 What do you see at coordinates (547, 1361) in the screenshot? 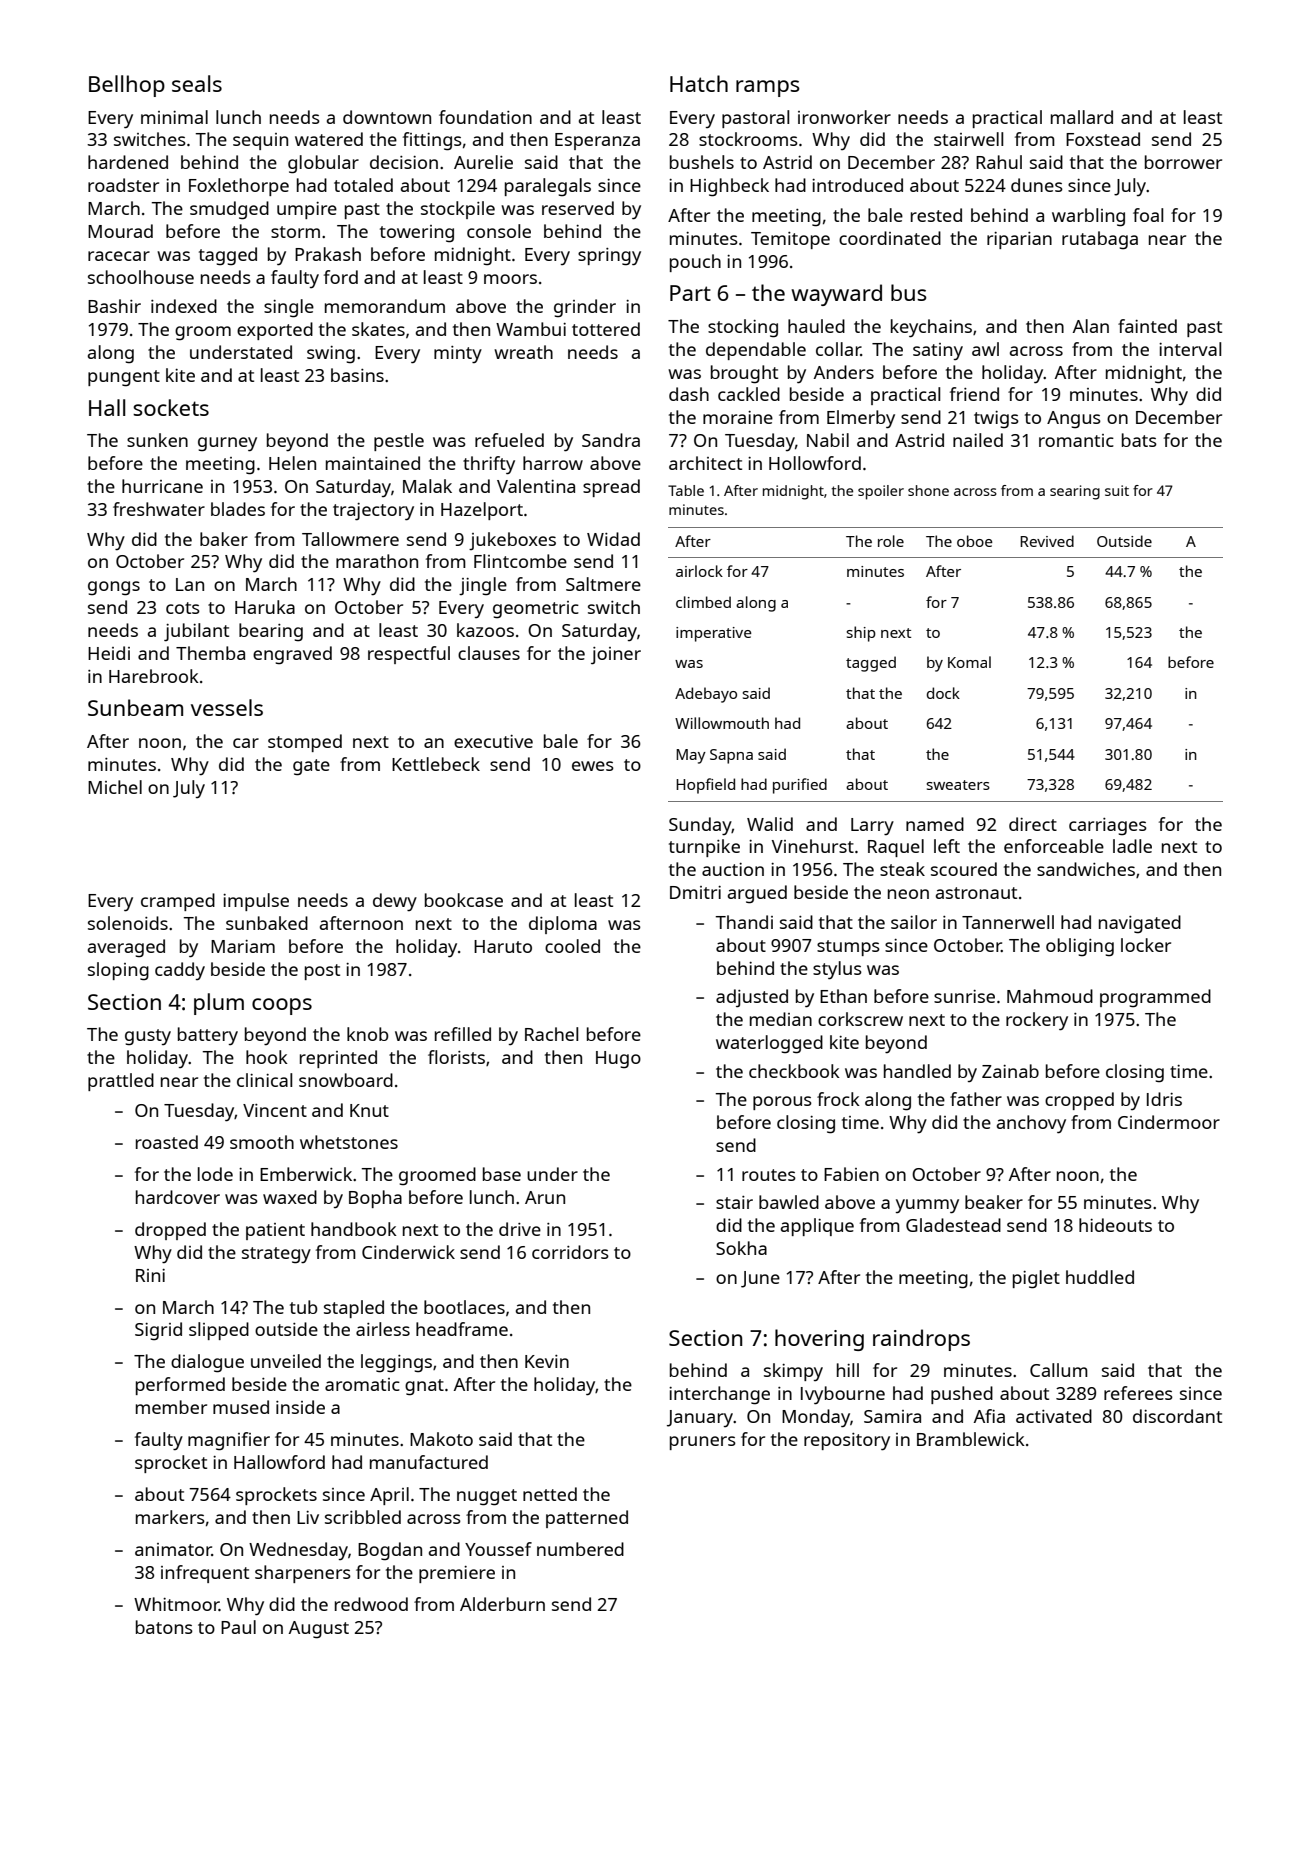
I see `Kevin` at bounding box center [547, 1361].
